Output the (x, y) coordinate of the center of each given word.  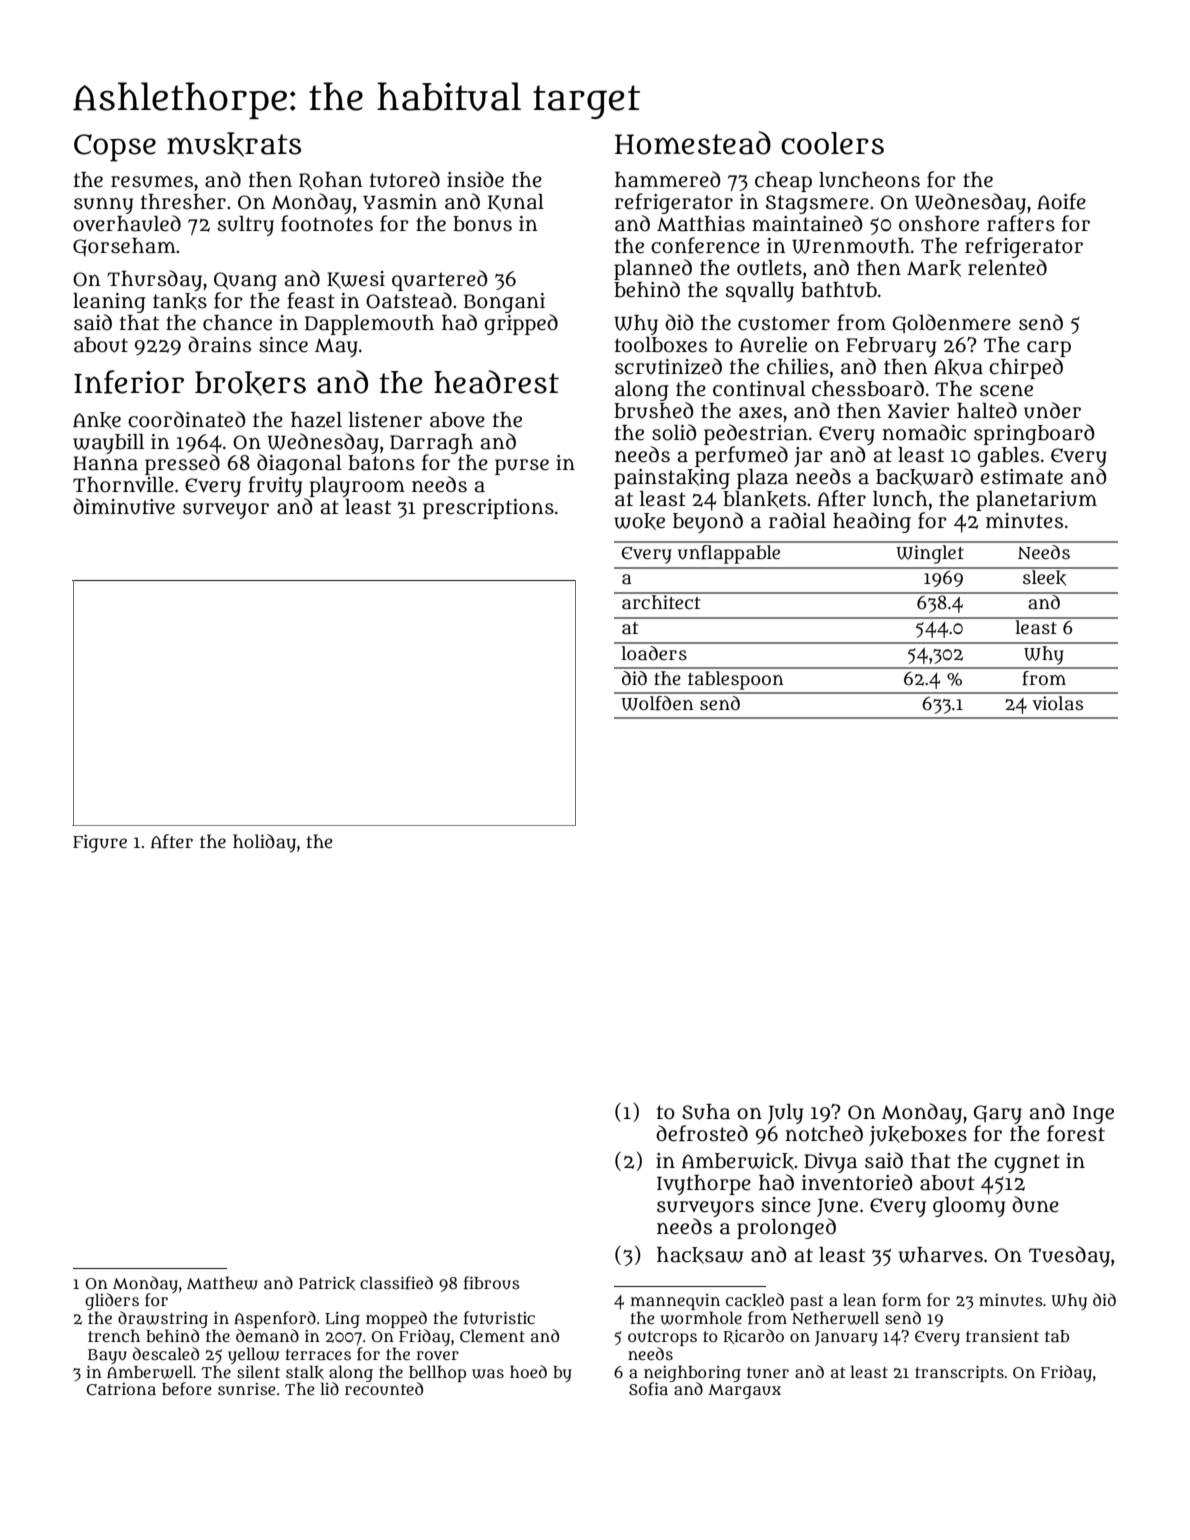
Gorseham (124, 247)
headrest (496, 382)
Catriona (121, 1389)
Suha (706, 1112)
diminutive (124, 506)
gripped (521, 324)
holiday (264, 843)
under (1052, 410)
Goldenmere (952, 323)
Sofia (648, 1389)
